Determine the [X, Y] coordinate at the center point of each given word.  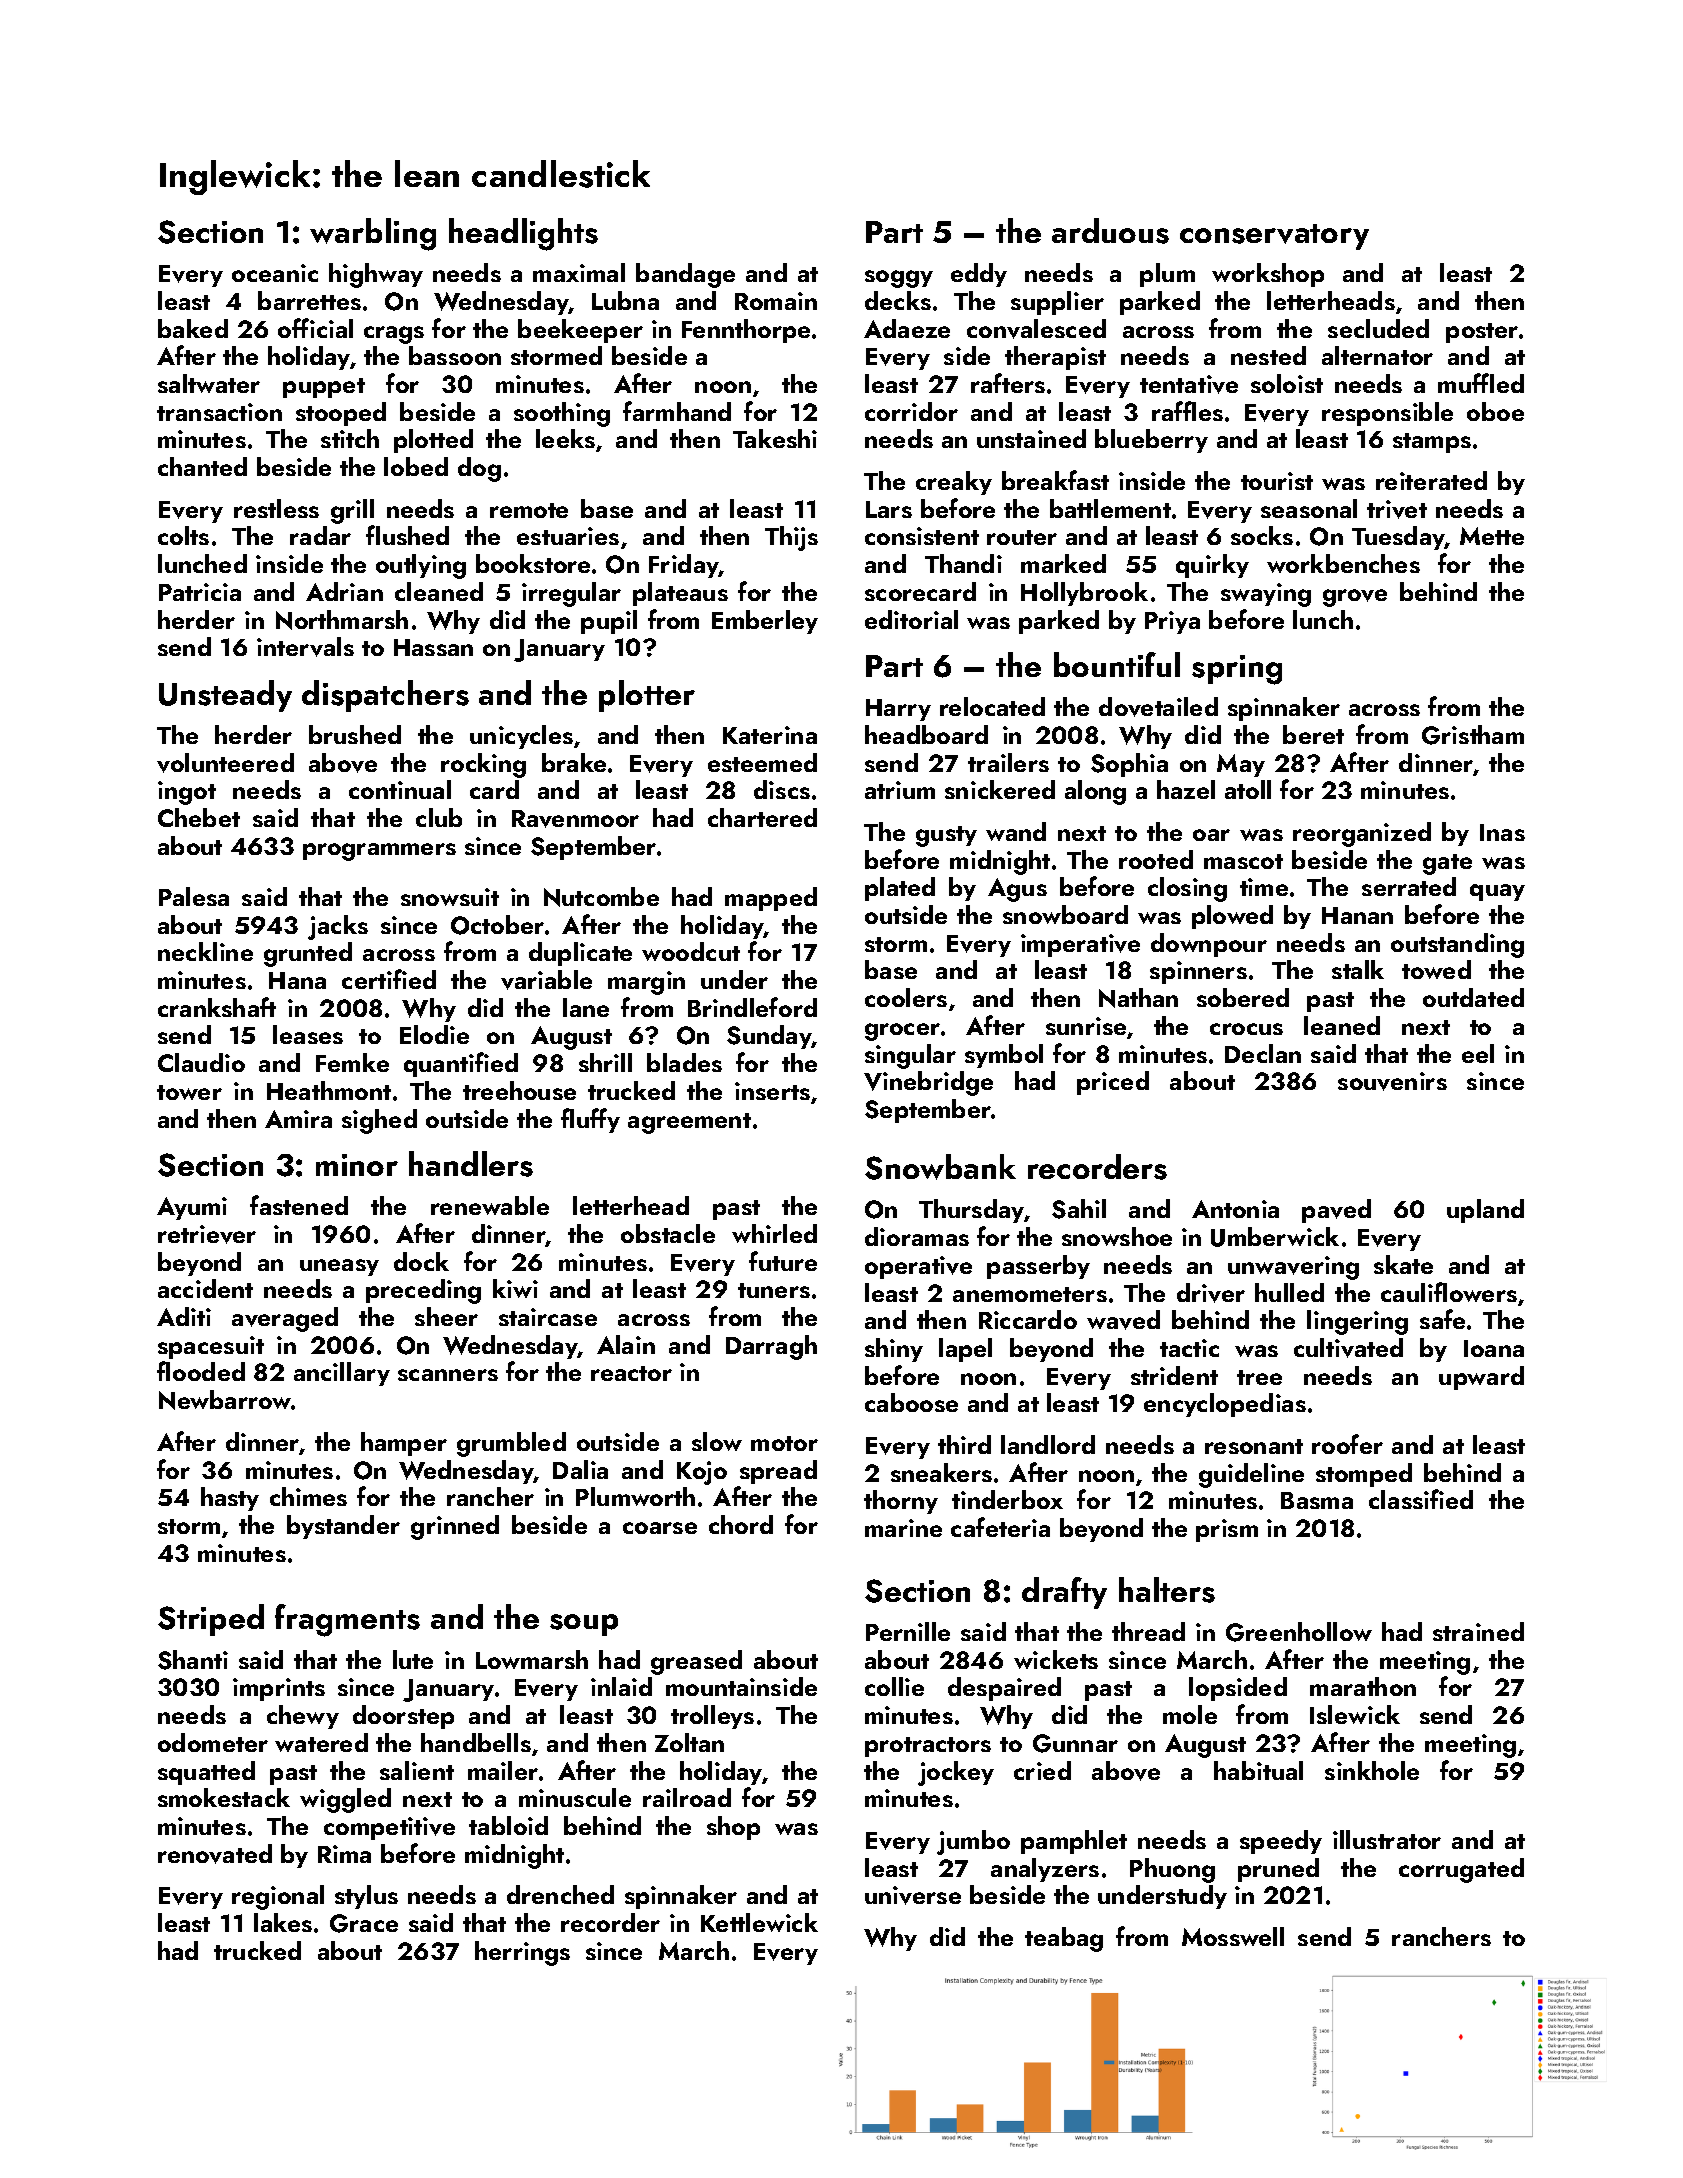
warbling [373, 234]
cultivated [1348, 1348]
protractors [928, 1747]
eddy [979, 275]
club [439, 817]
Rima [344, 1854]
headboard [926, 734]
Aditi [184, 1316]
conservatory [1274, 237]
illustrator [1387, 1839]
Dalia [580, 1469]
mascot [1243, 861]
